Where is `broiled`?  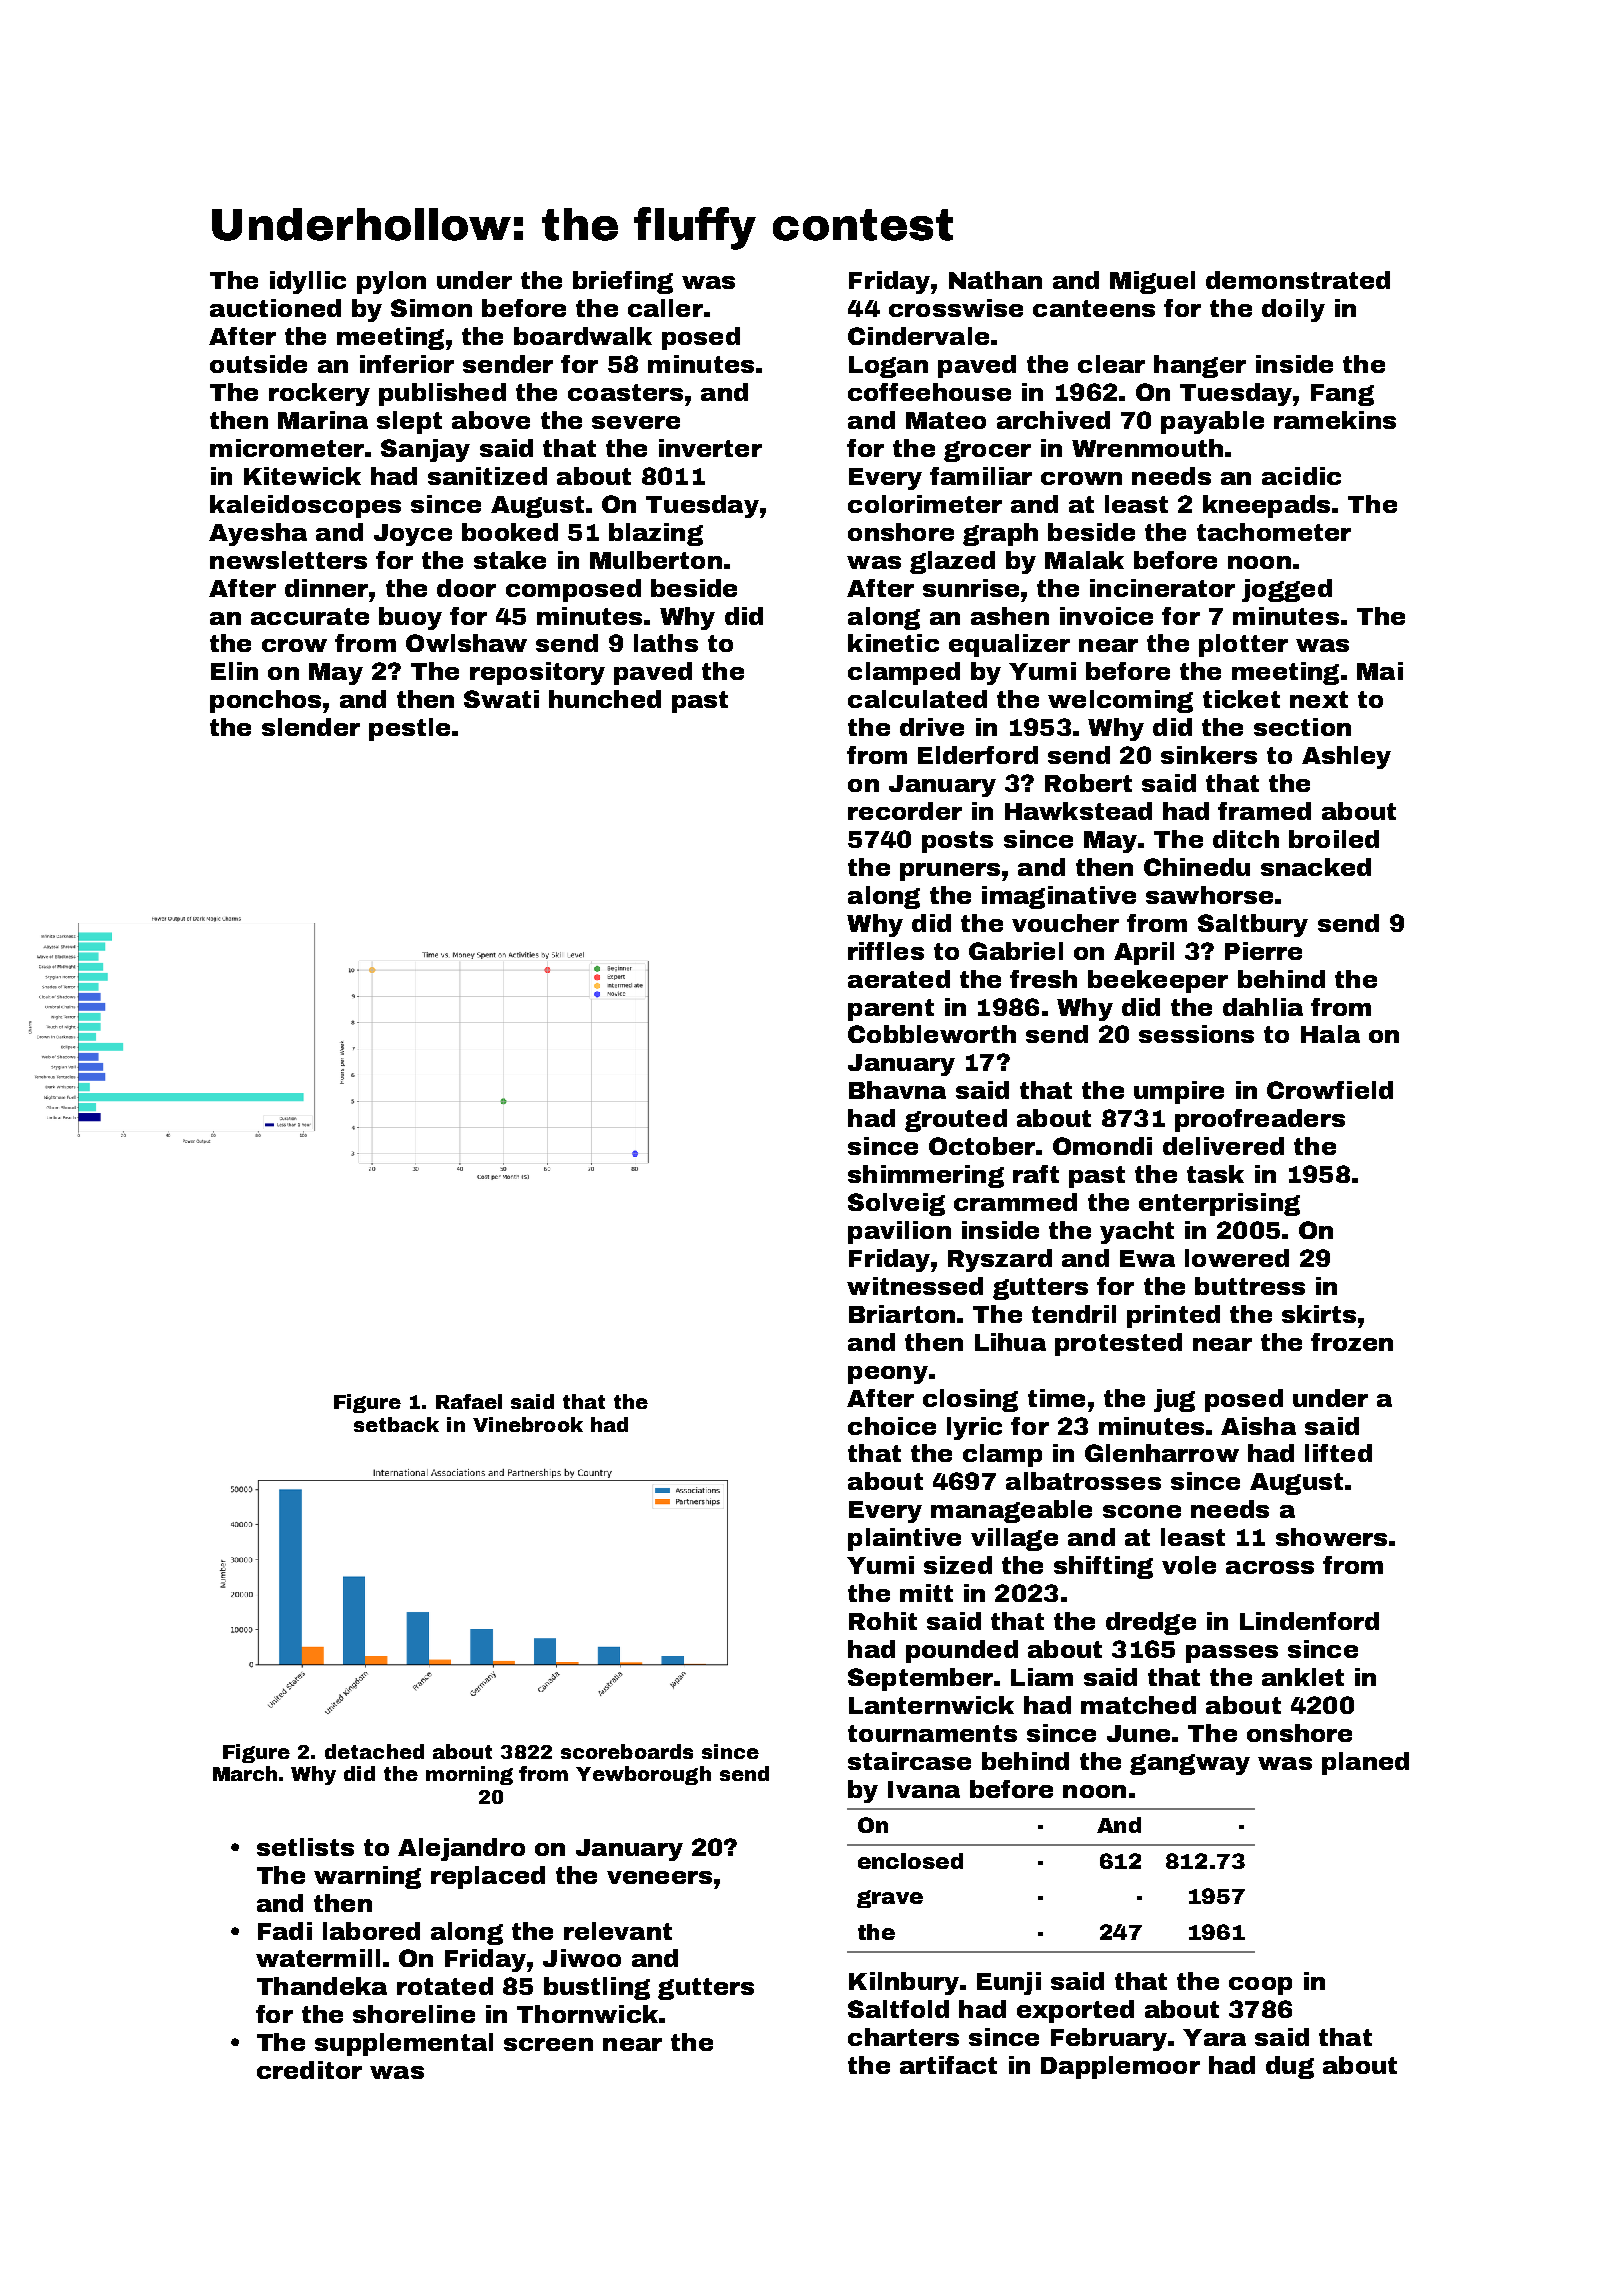
broiled is located at coordinates (1334, 839).
